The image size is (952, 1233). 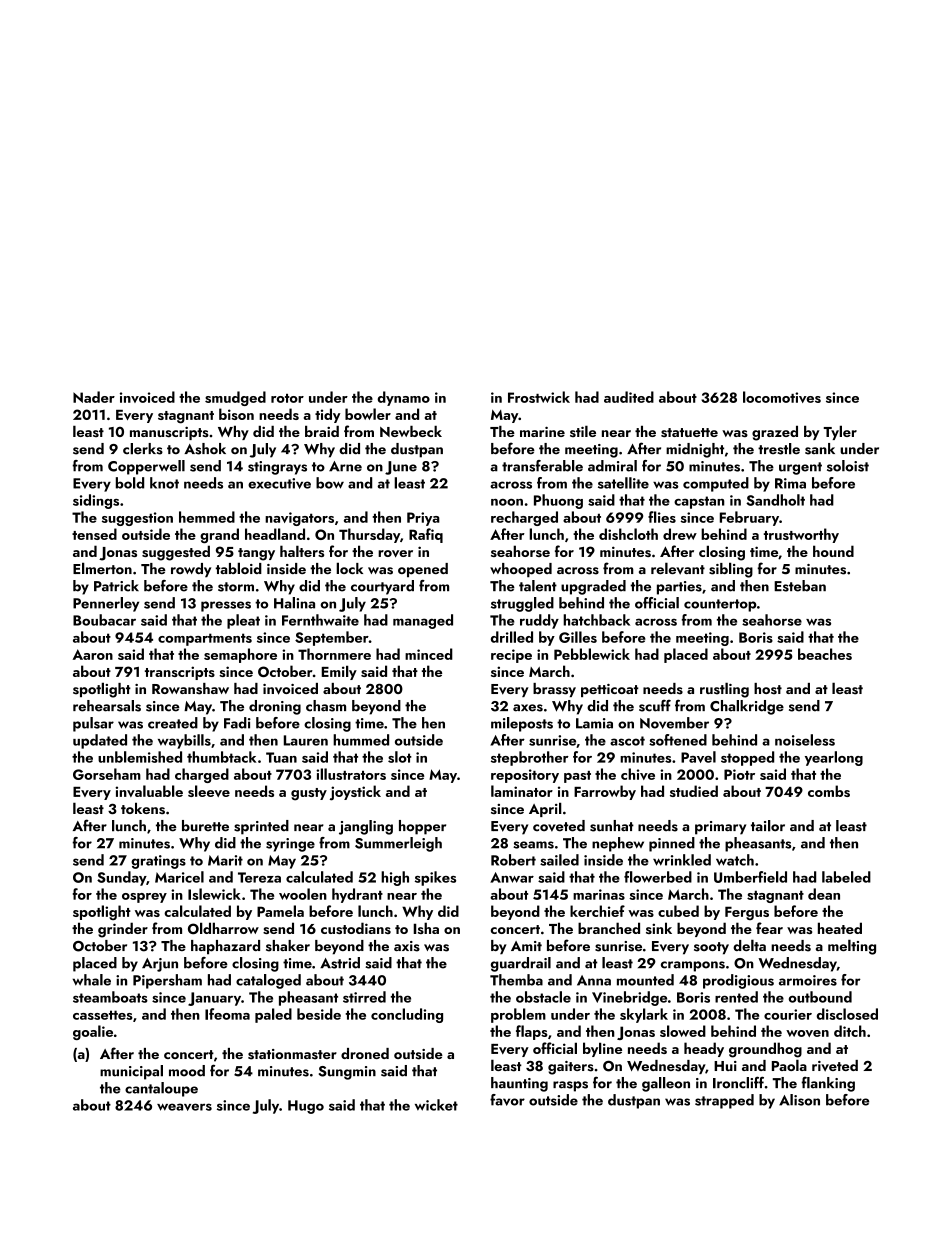 What do you see at coordinates (93, 724) in the image?
I see `pulsar` at bounding box center [93, 724].
